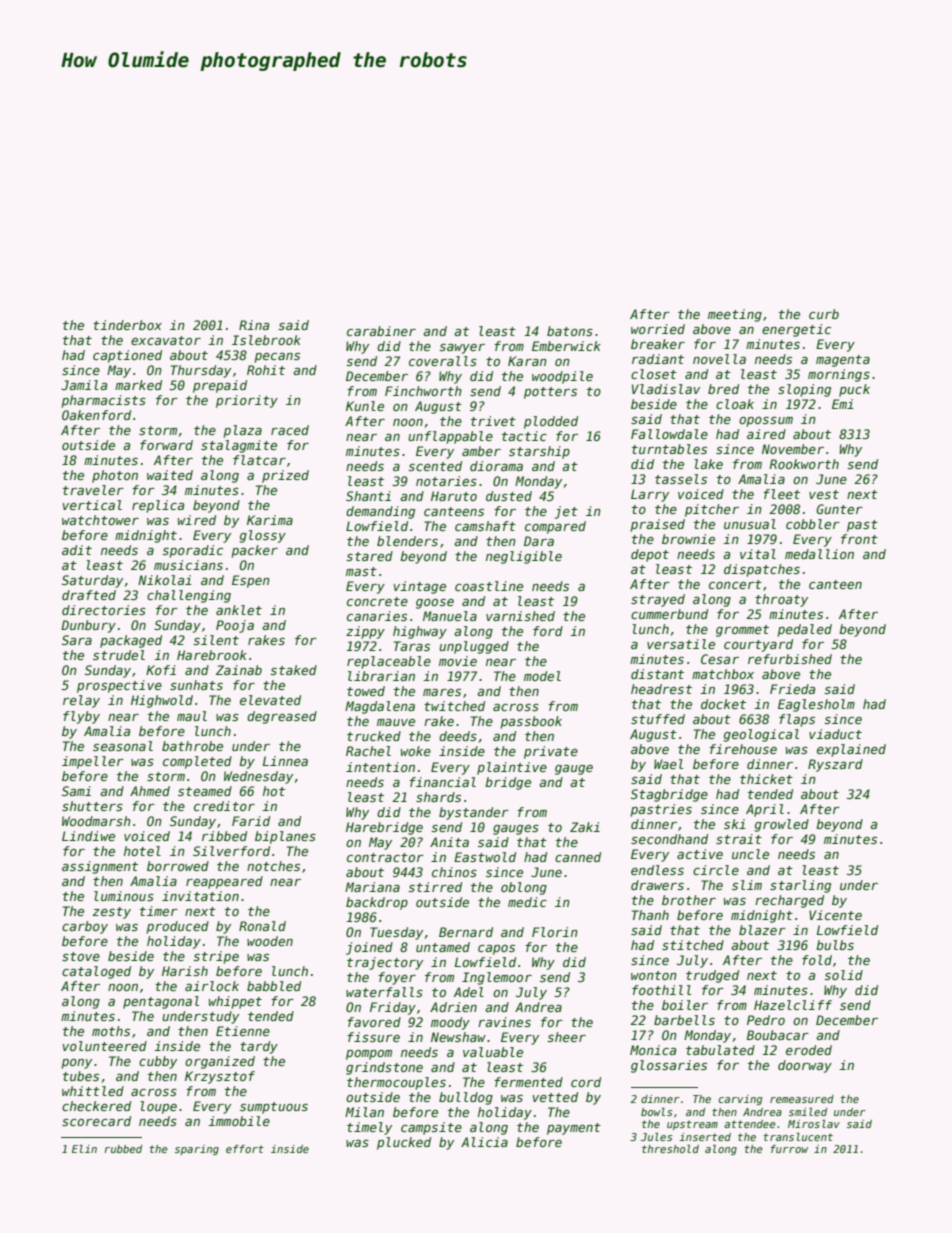 This screenshot has width=952, height=1233. Describe the element at coordinates (493, 1052) in the screenshot. I see `valuable` at that location.
